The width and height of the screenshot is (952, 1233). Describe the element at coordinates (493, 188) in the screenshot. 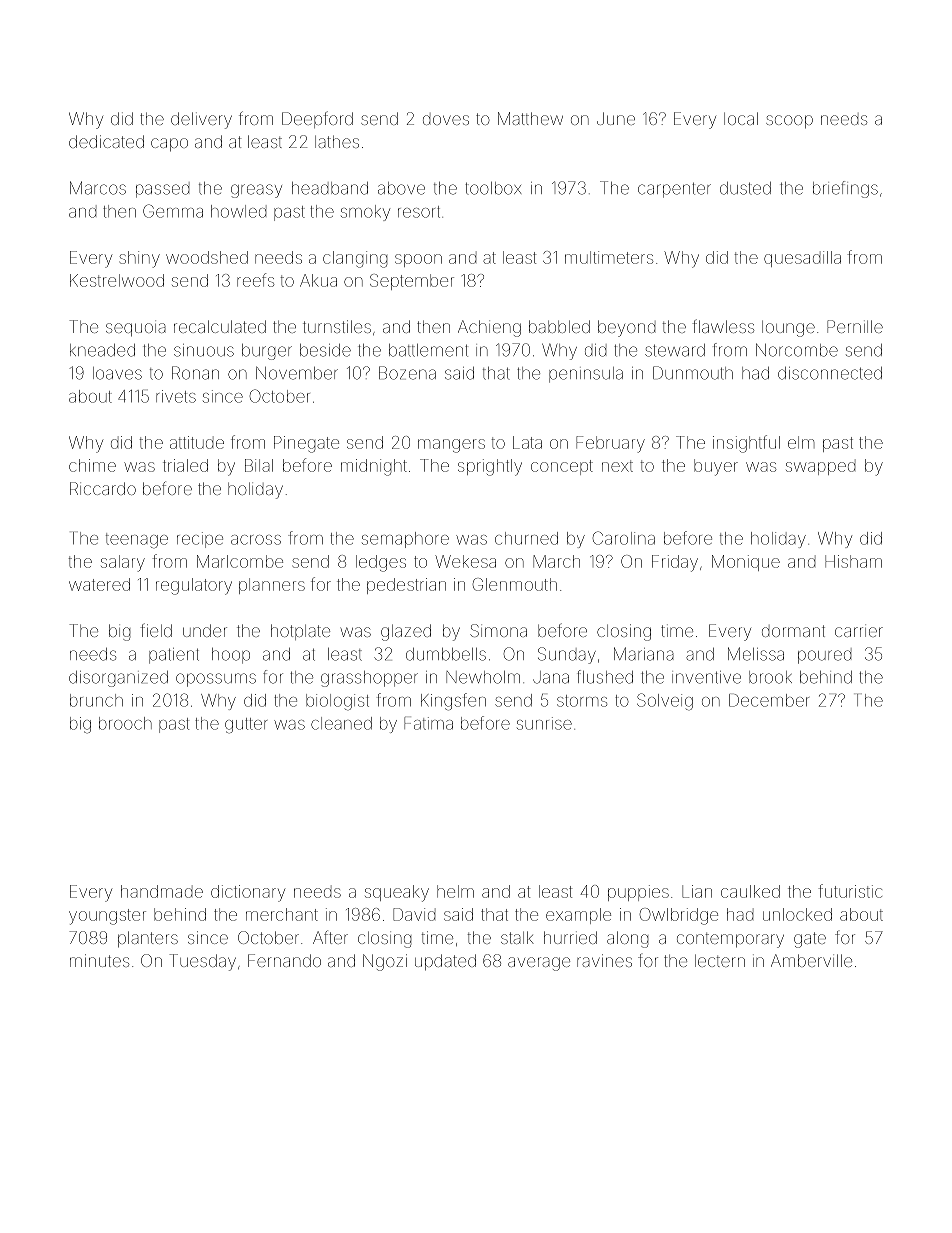

I see `toolbox` at that location.
